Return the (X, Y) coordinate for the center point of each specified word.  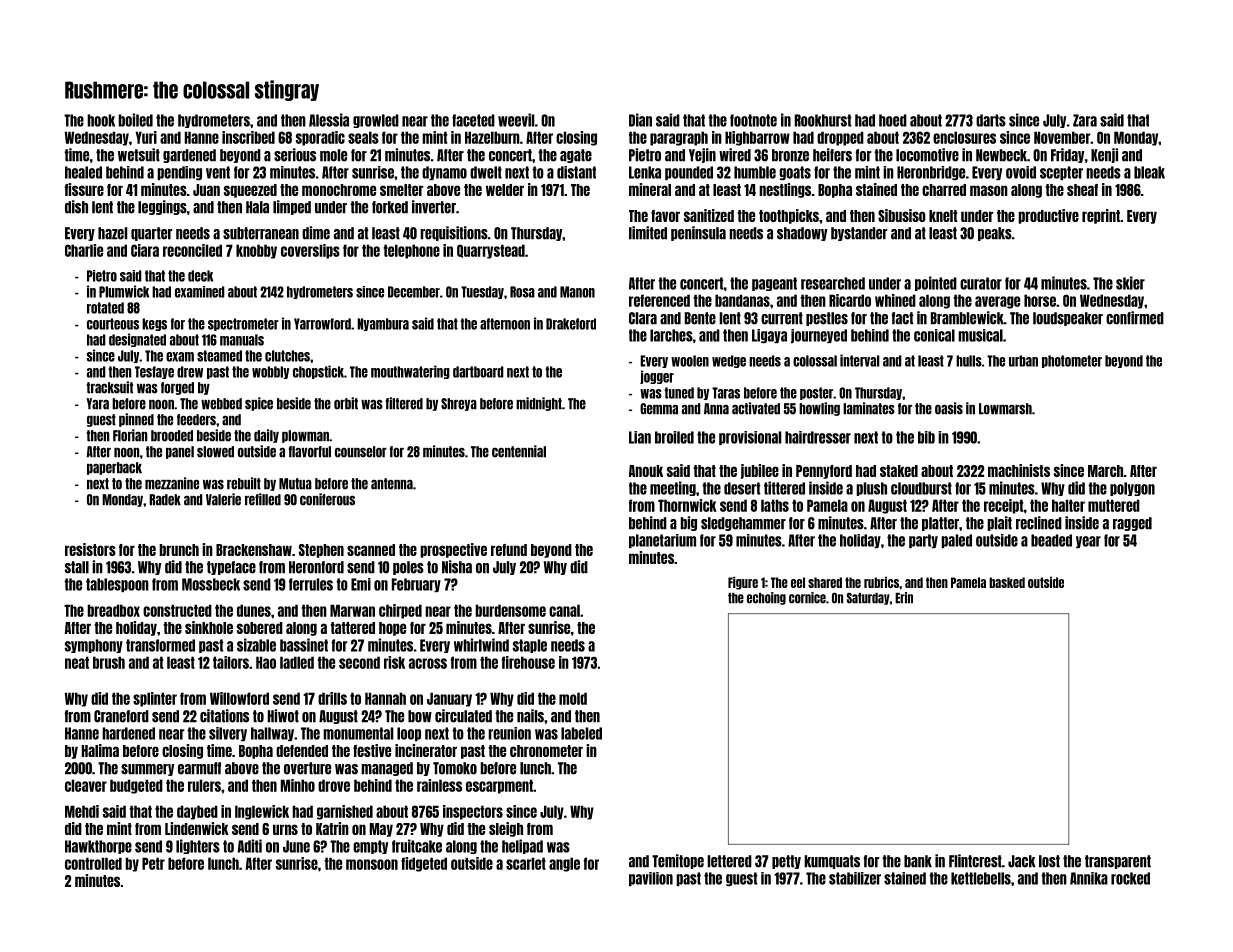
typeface (231, 568)
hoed (893, 120)
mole (333, 155)
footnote (753, 120)
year (1088, 542)
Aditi (250, 846)
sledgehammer (743, 524)
